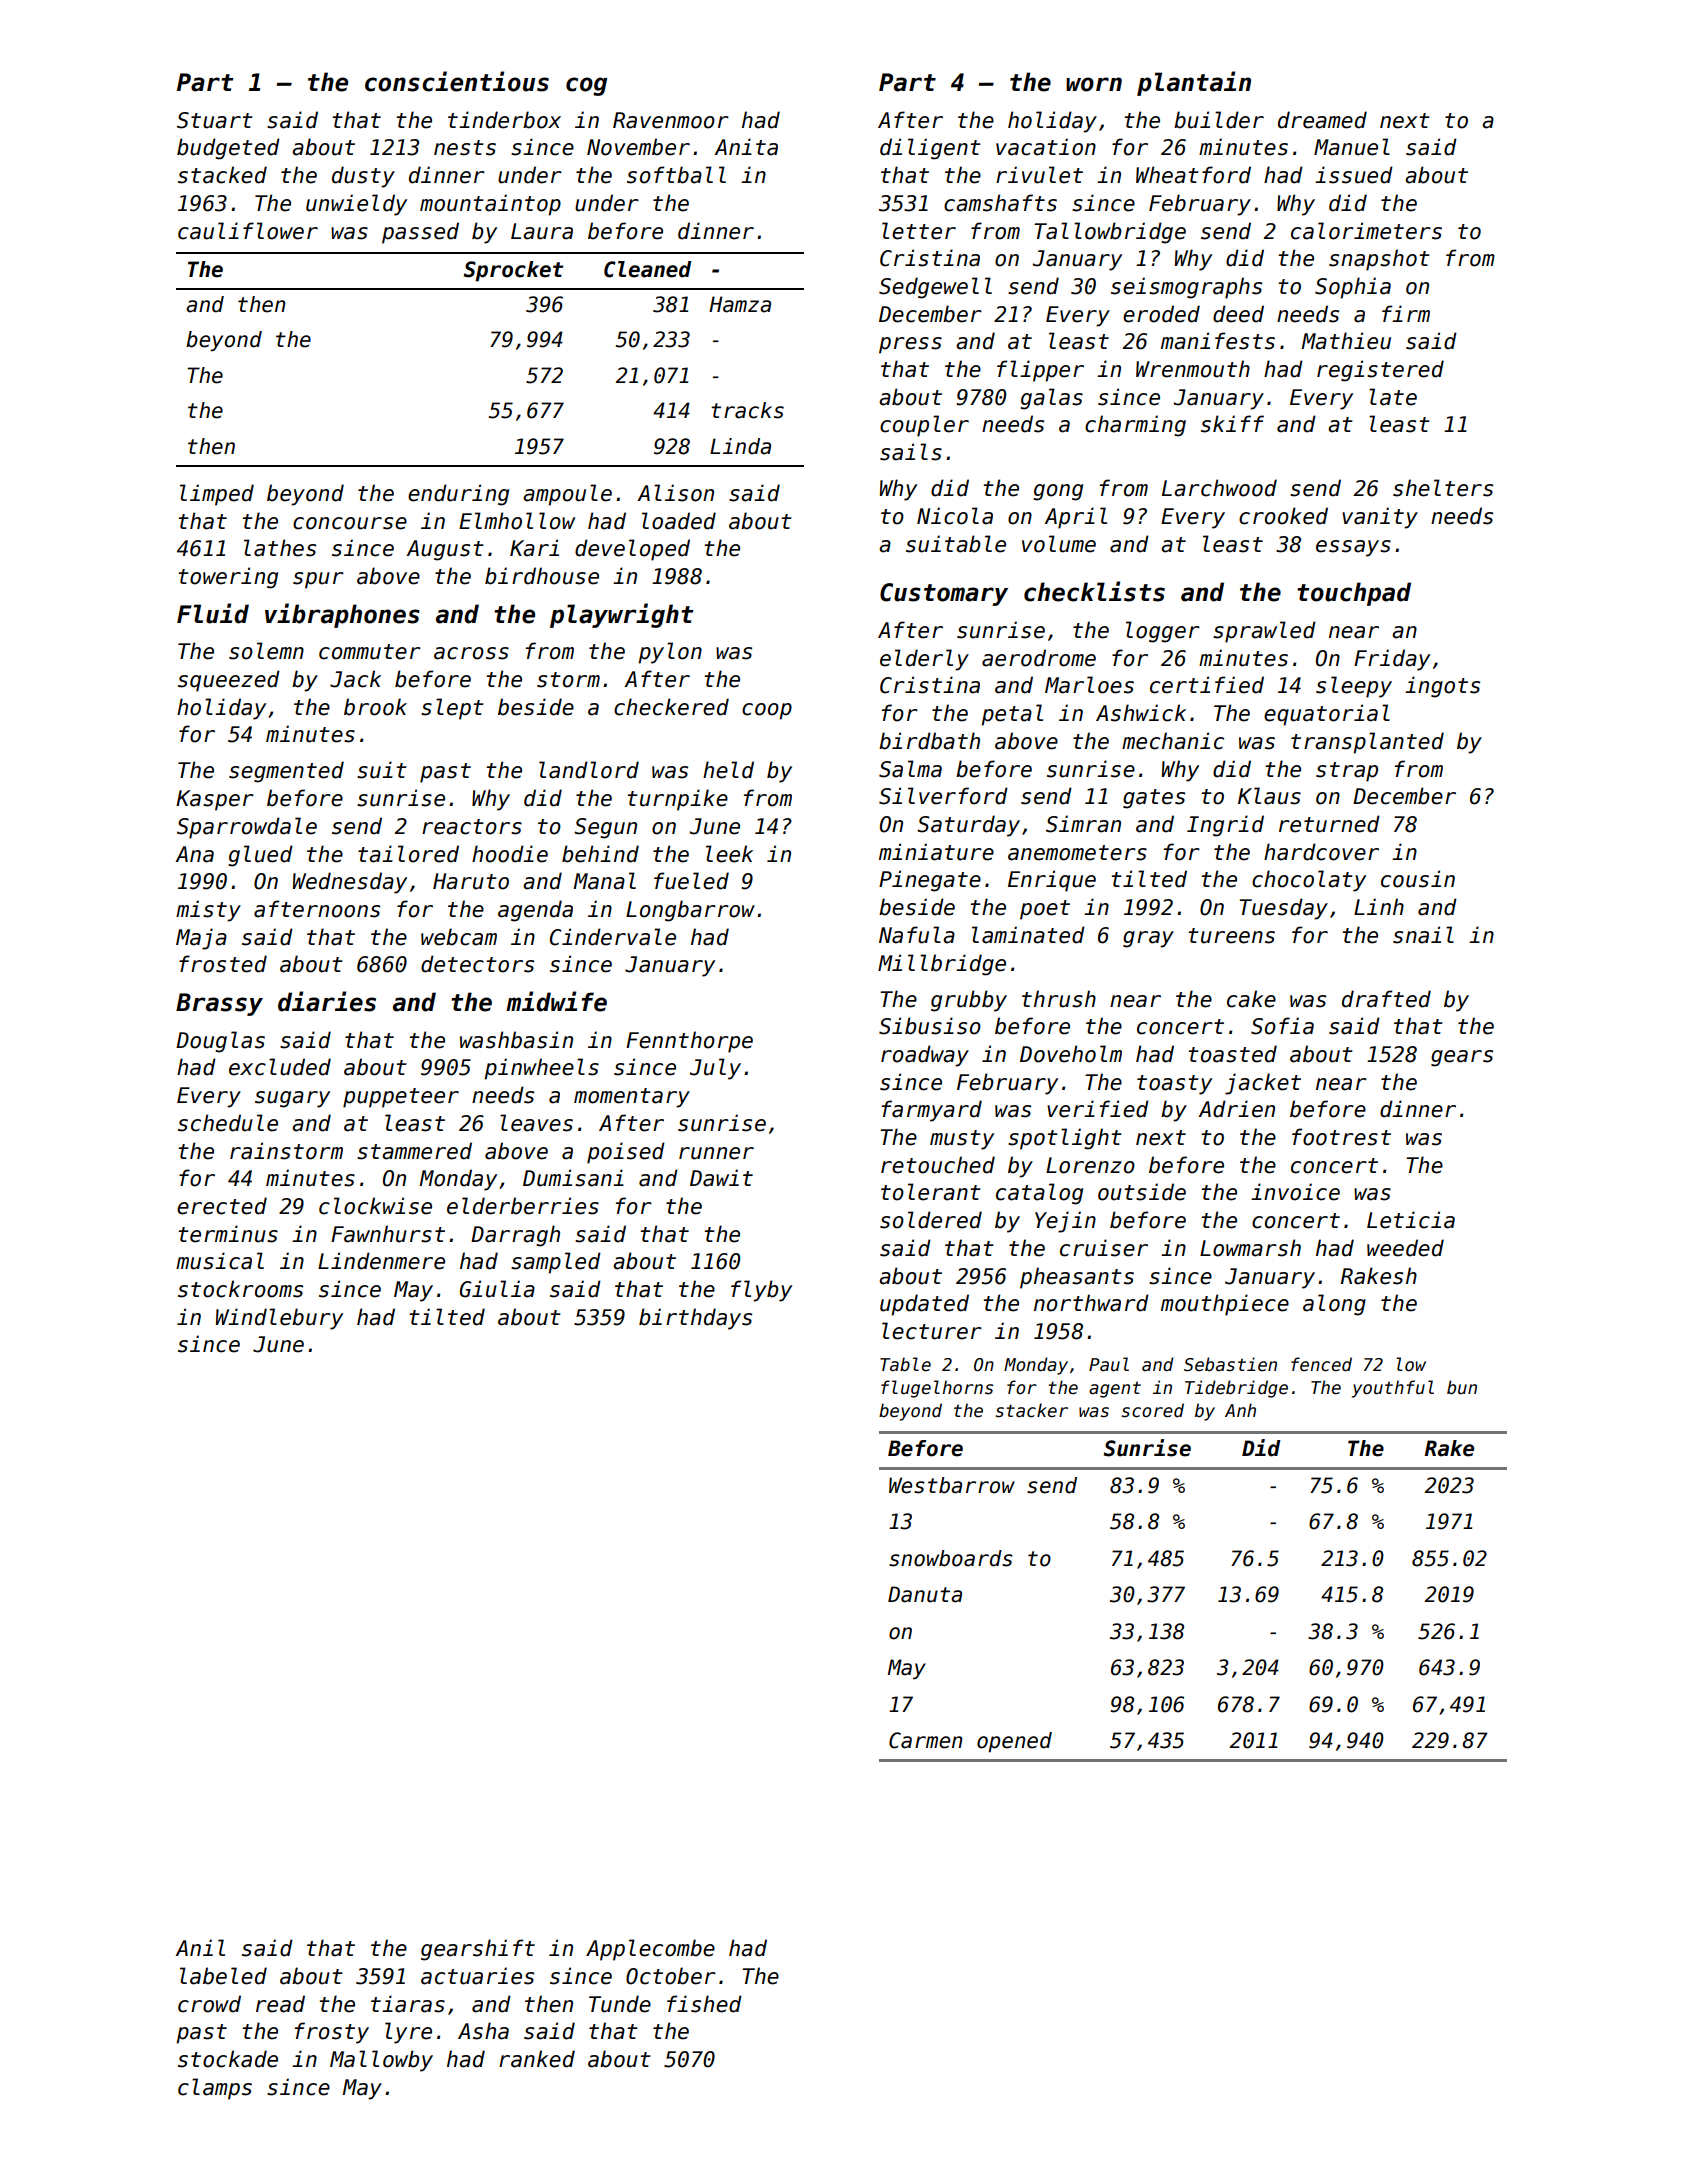  Describe the element at coordinates (1341, 1137) in the screenshot. I see `footrest` at that location.
